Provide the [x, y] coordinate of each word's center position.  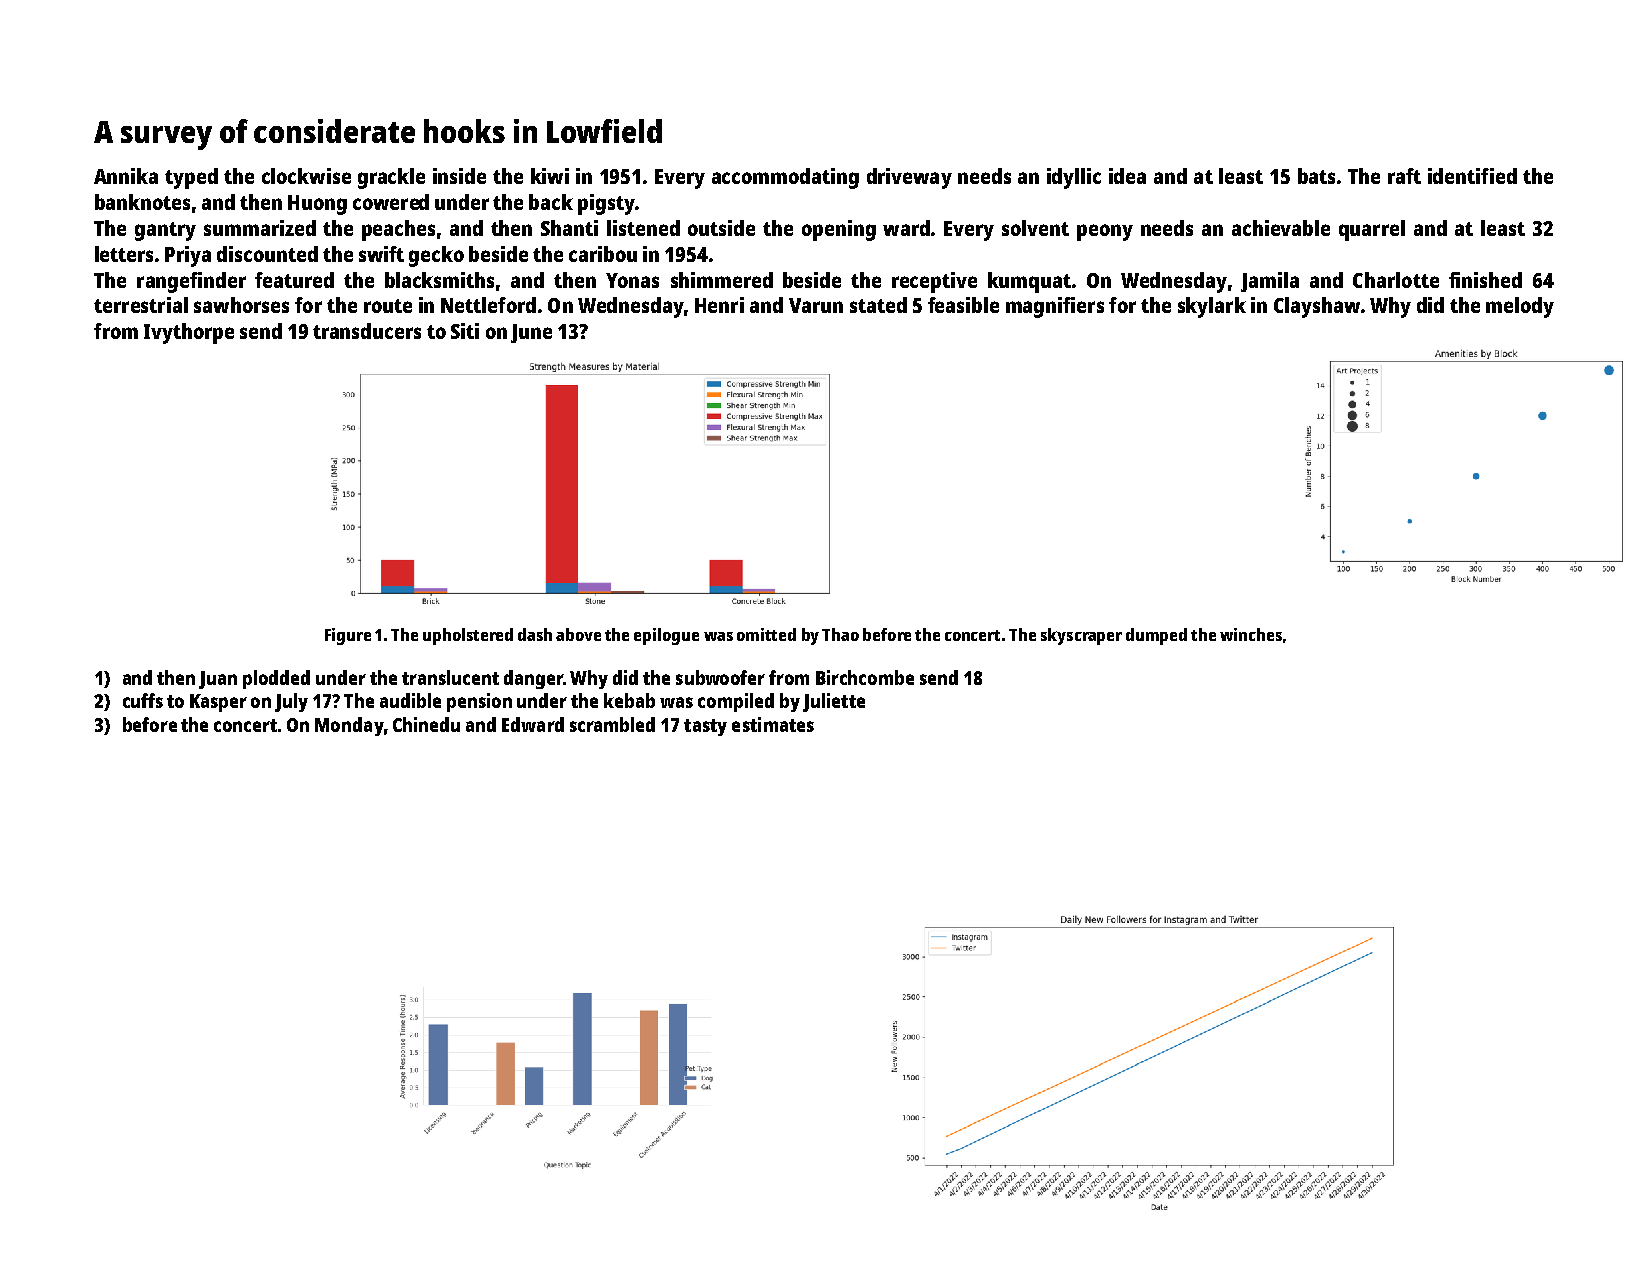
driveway [909, 178]
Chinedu [426, 724]
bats [1316, 176]
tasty [705, 727]
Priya [188, 256]
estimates [773, 724]
